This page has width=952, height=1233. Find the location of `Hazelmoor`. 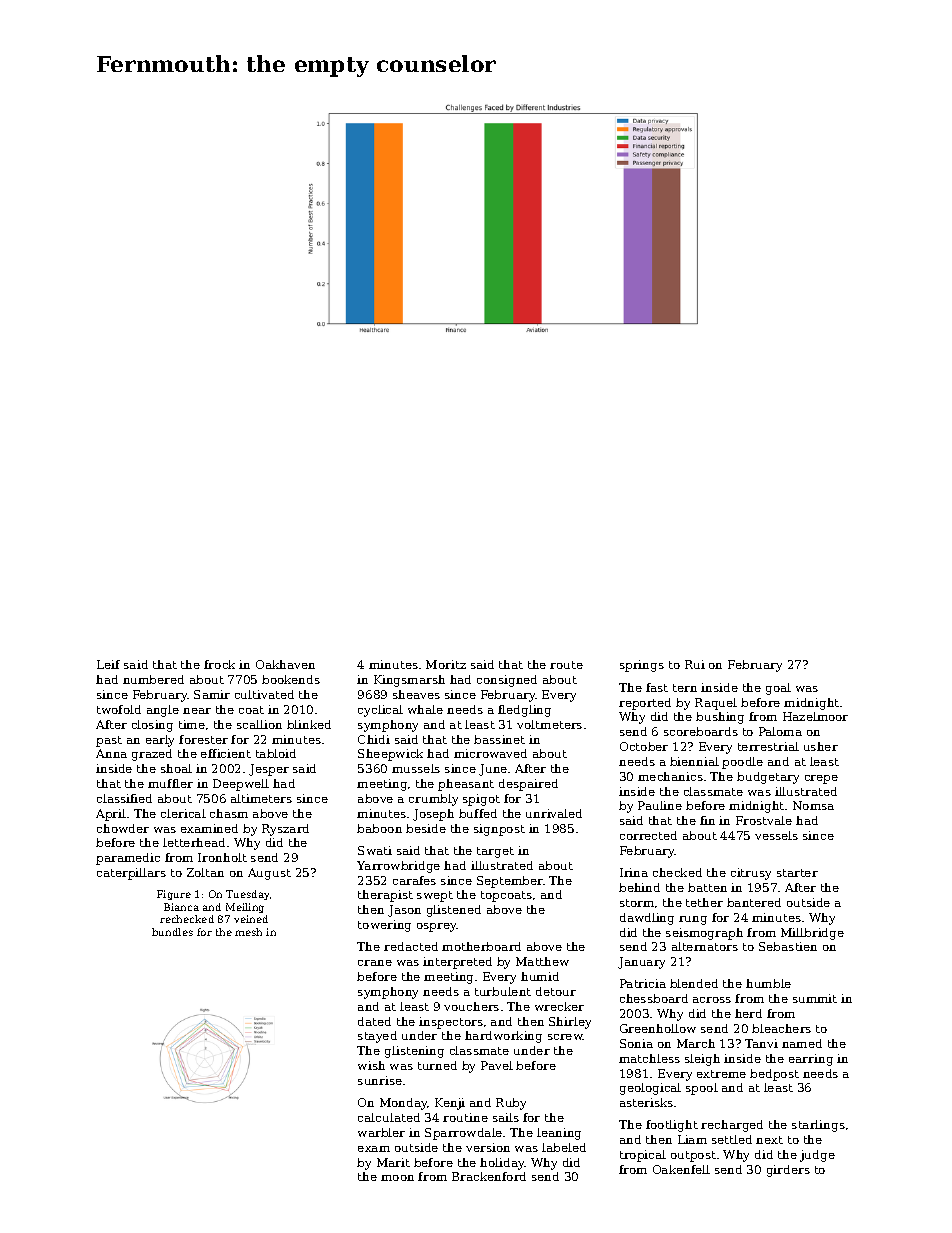

Hazelmoor is located at coordinates (815, 716).
